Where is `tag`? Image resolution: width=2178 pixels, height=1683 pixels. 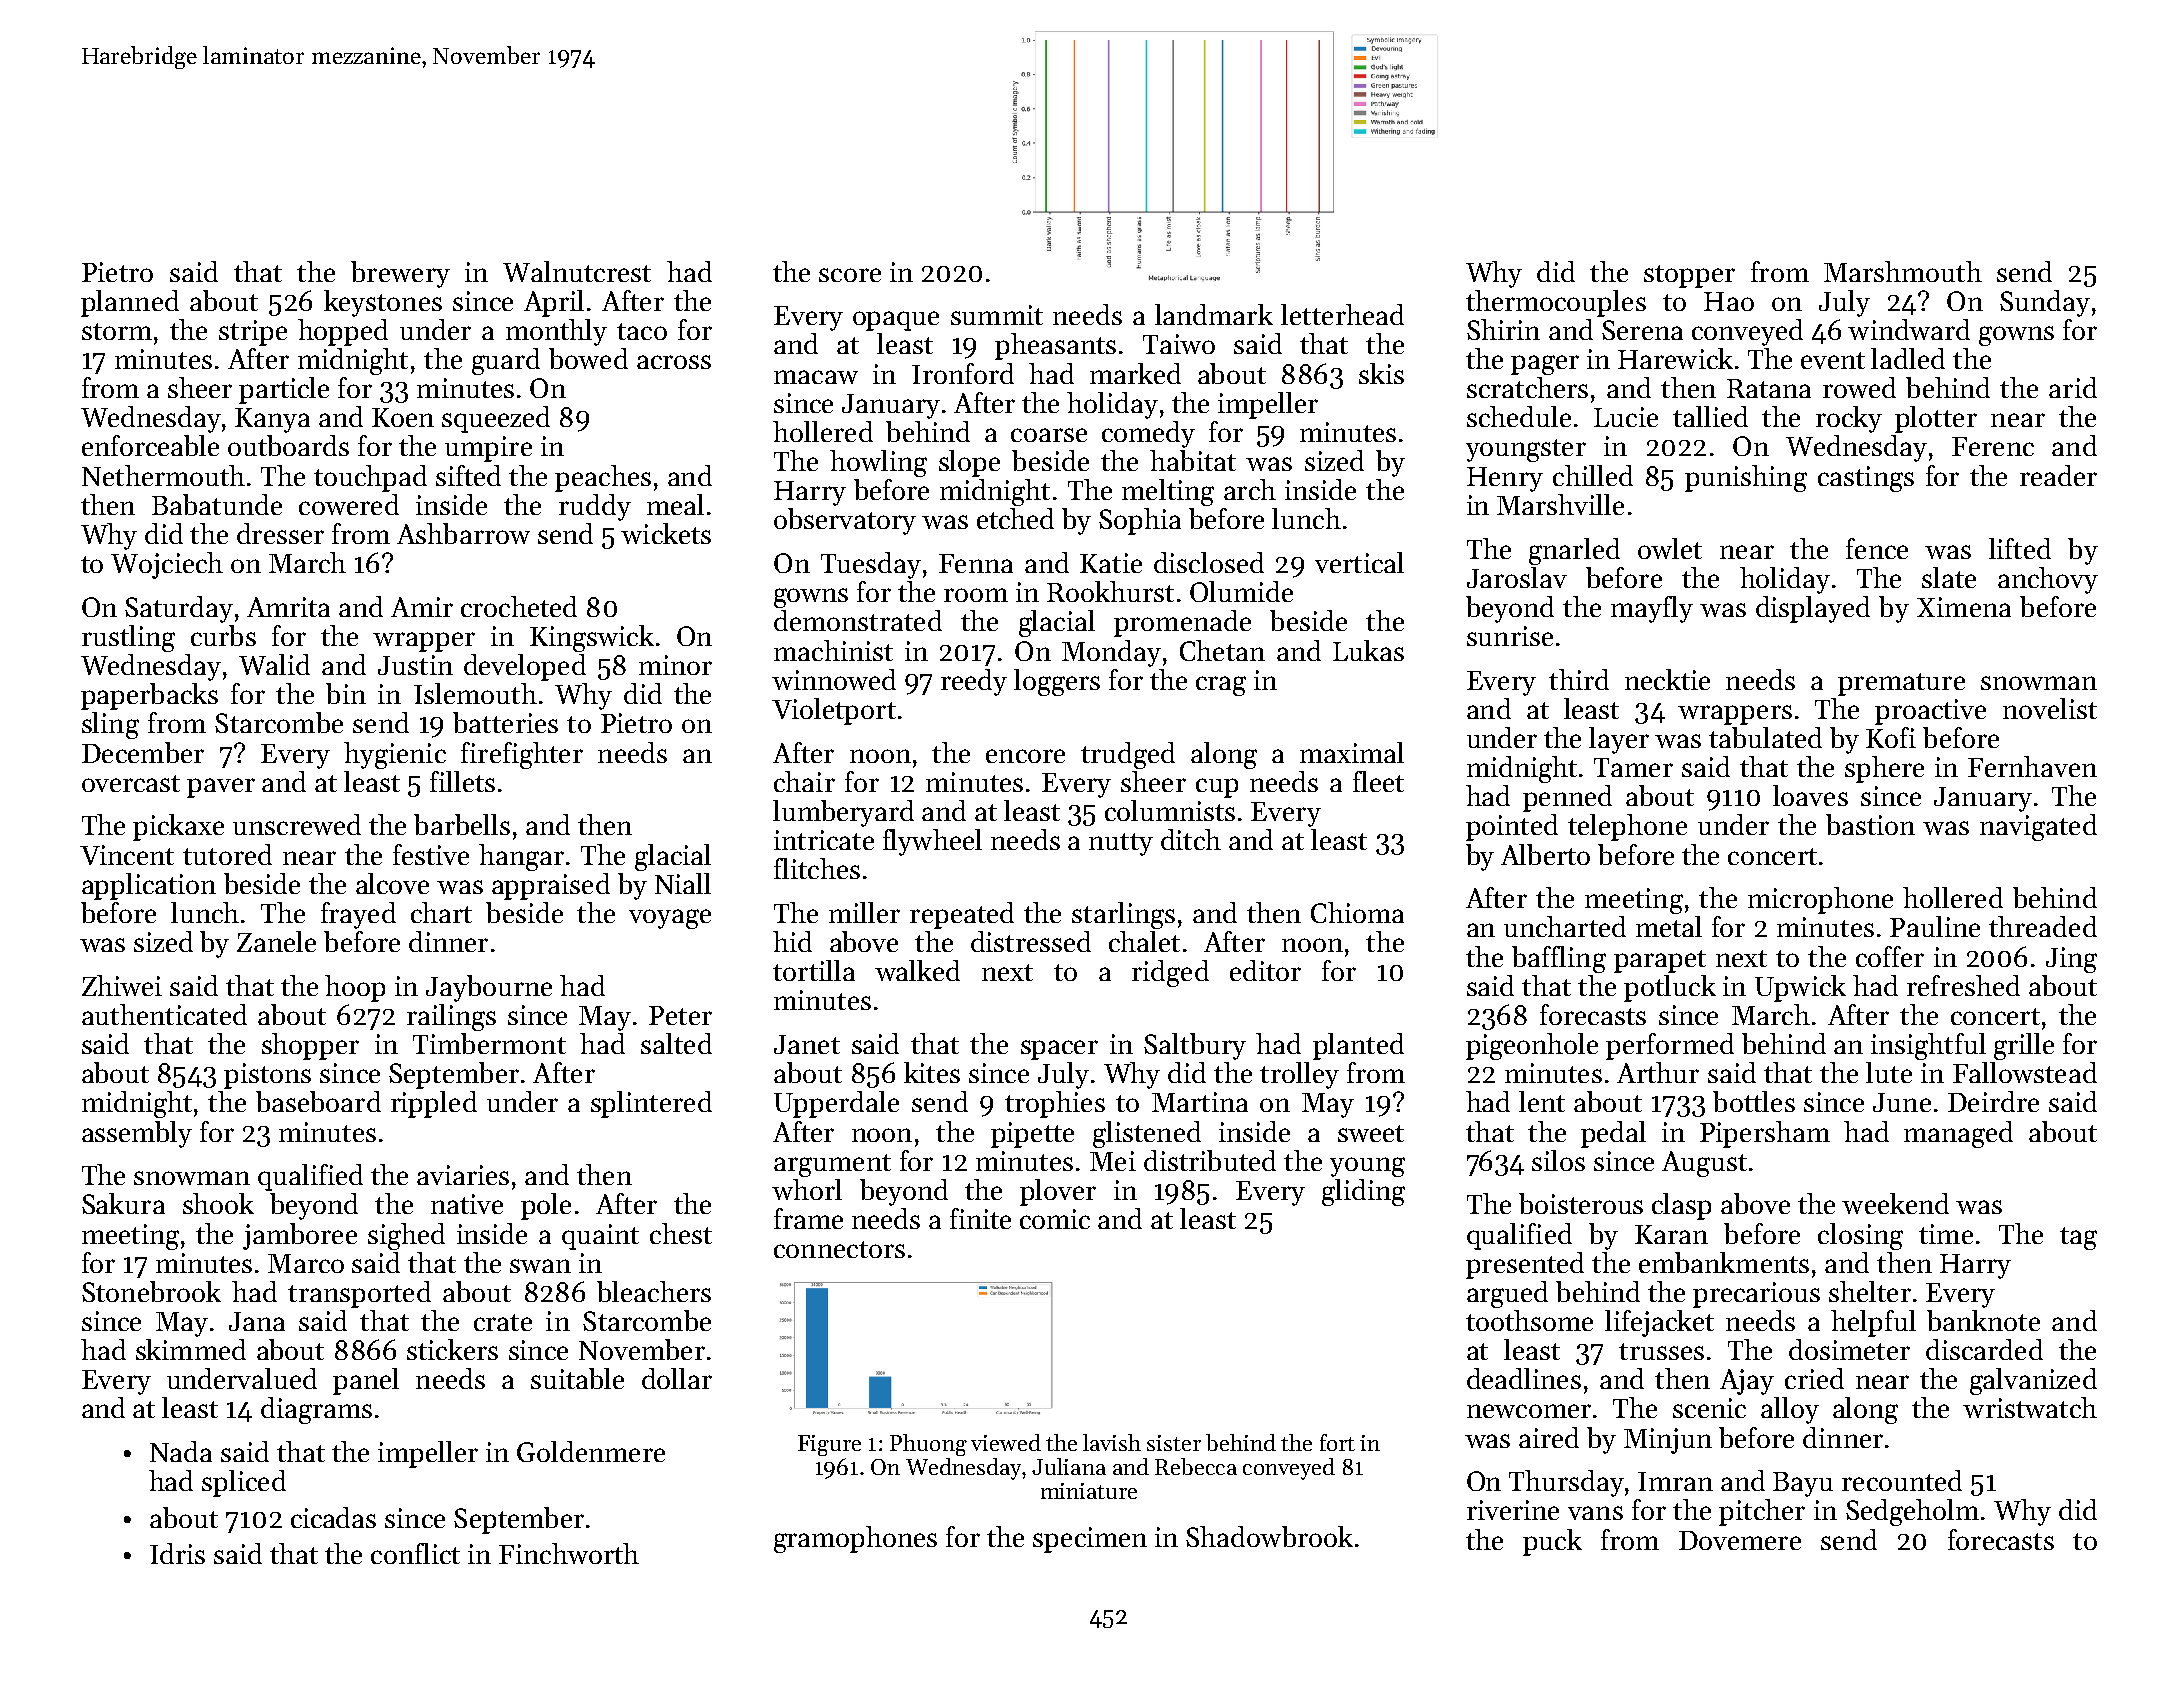 tag is located at coordinates (2078, 1238).
